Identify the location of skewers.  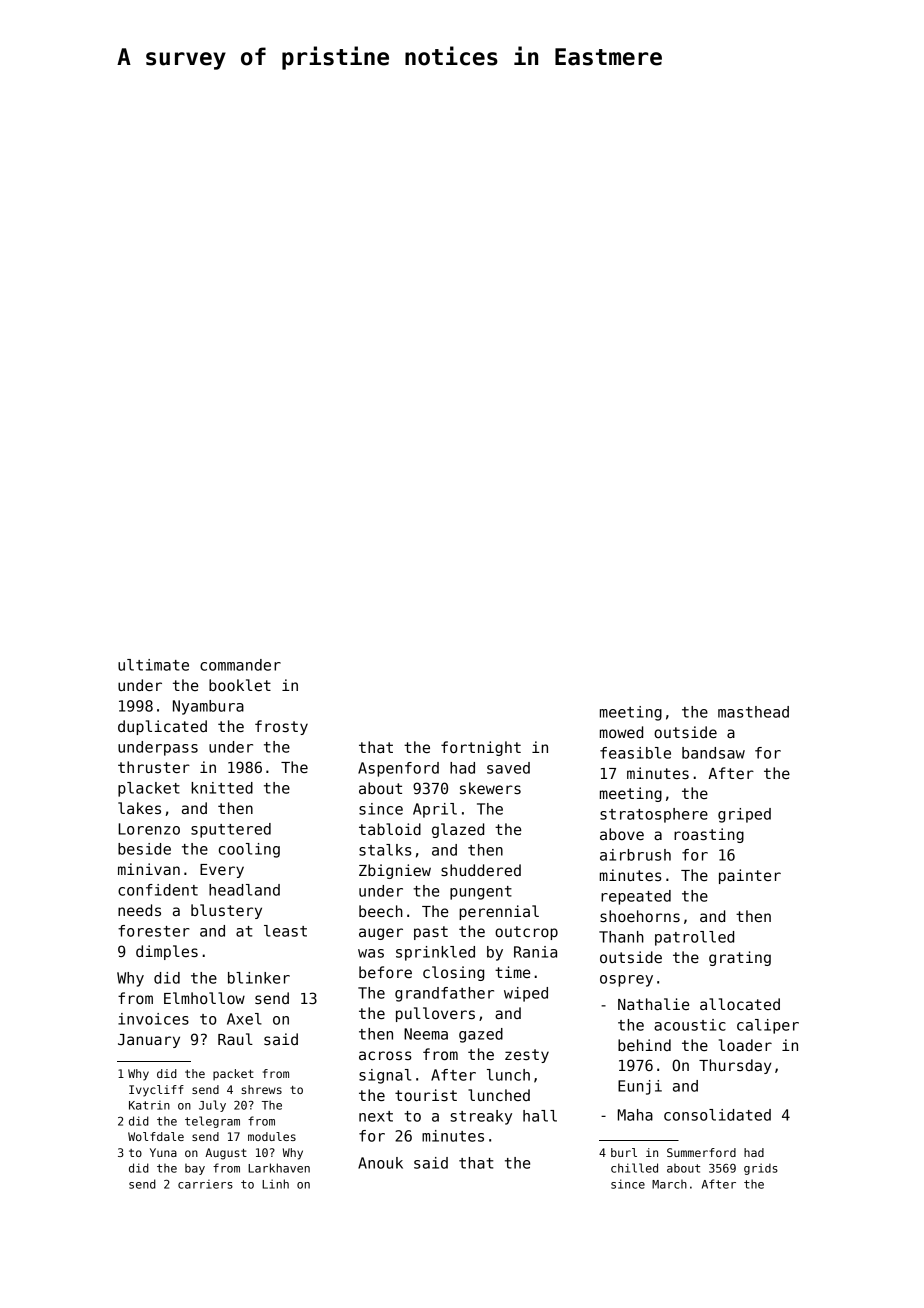
(490, 788).
